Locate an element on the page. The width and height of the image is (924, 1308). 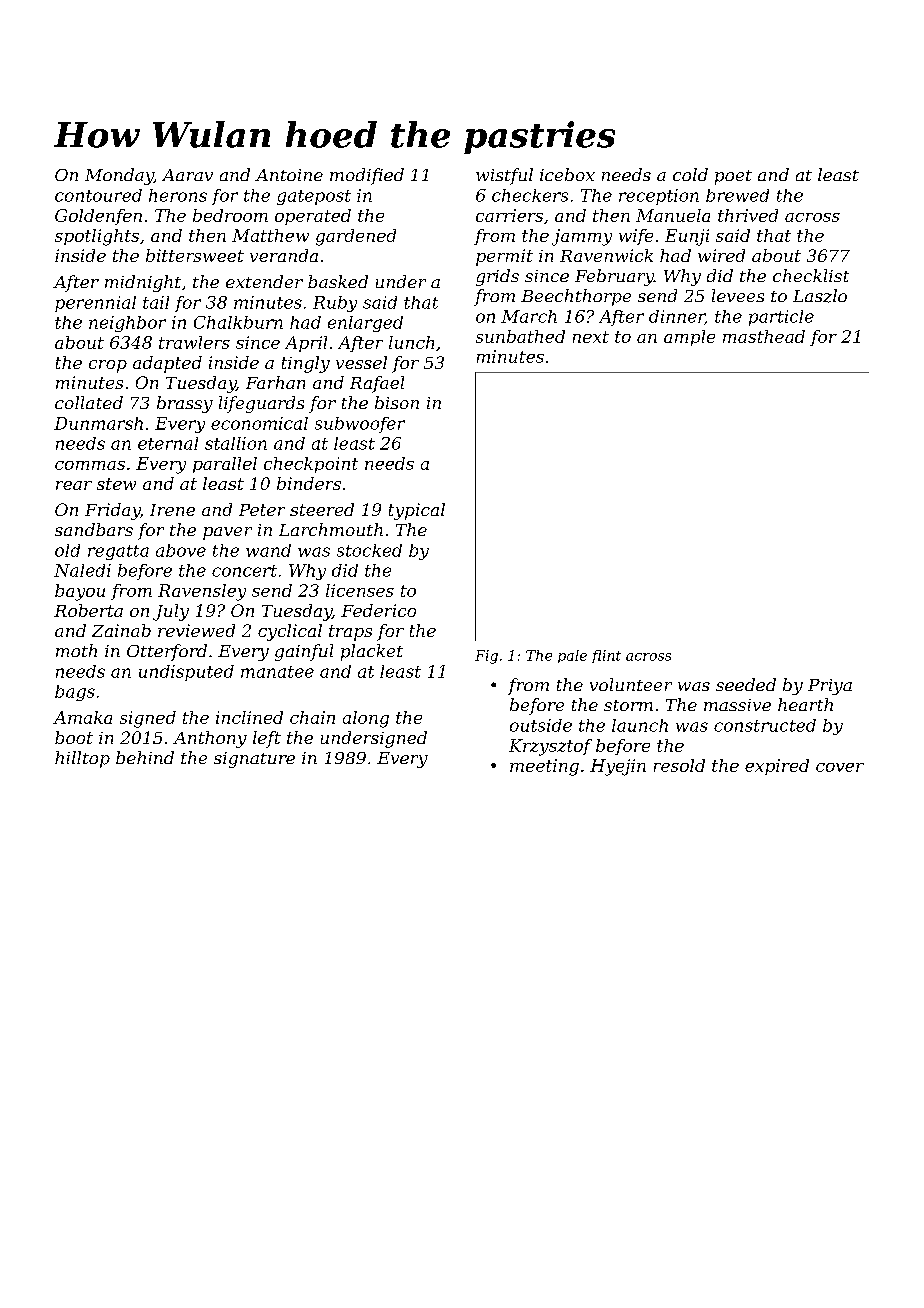
bison is located at coordinates (397, 402).
